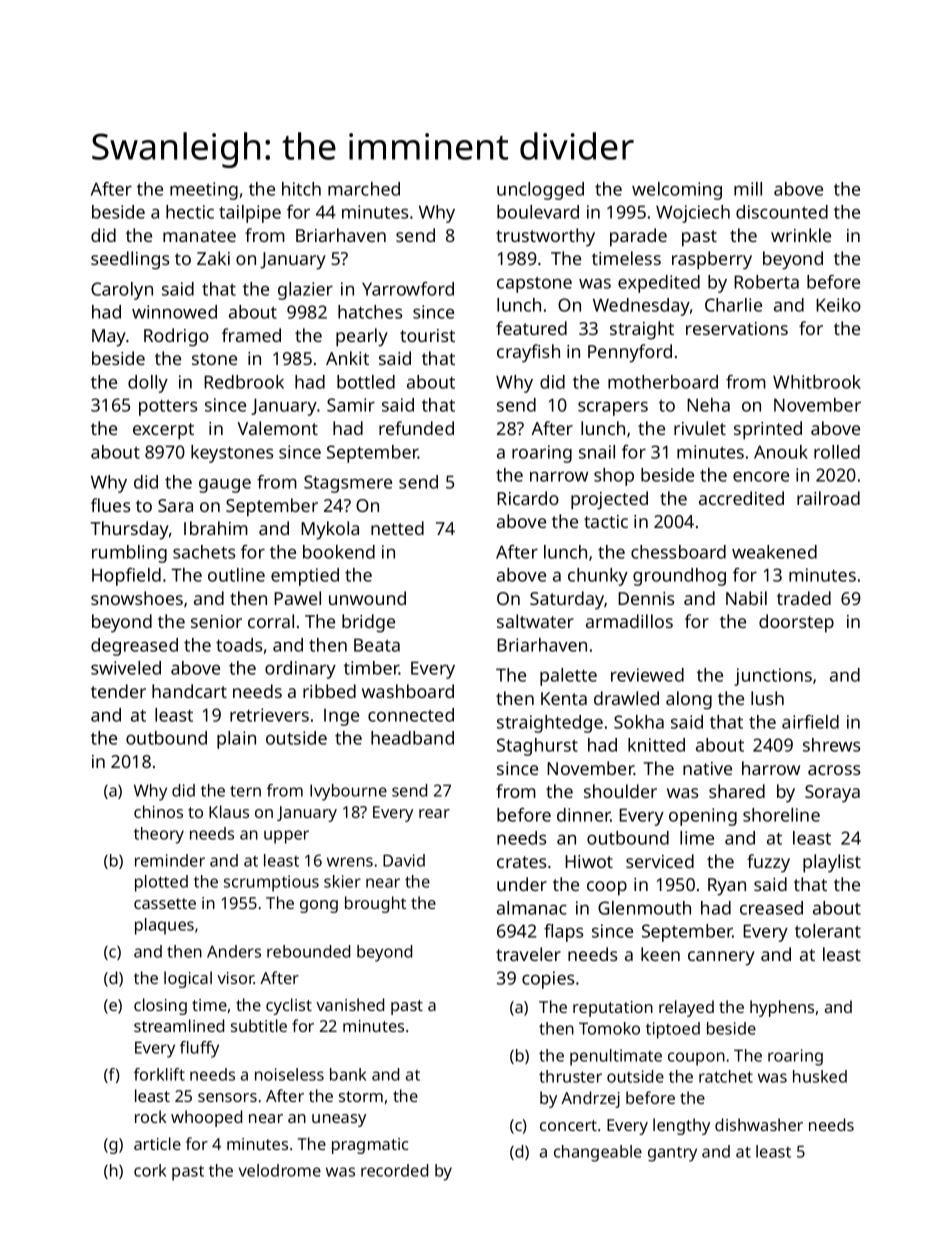  I want to click on saltwater, so click(535, 621).
